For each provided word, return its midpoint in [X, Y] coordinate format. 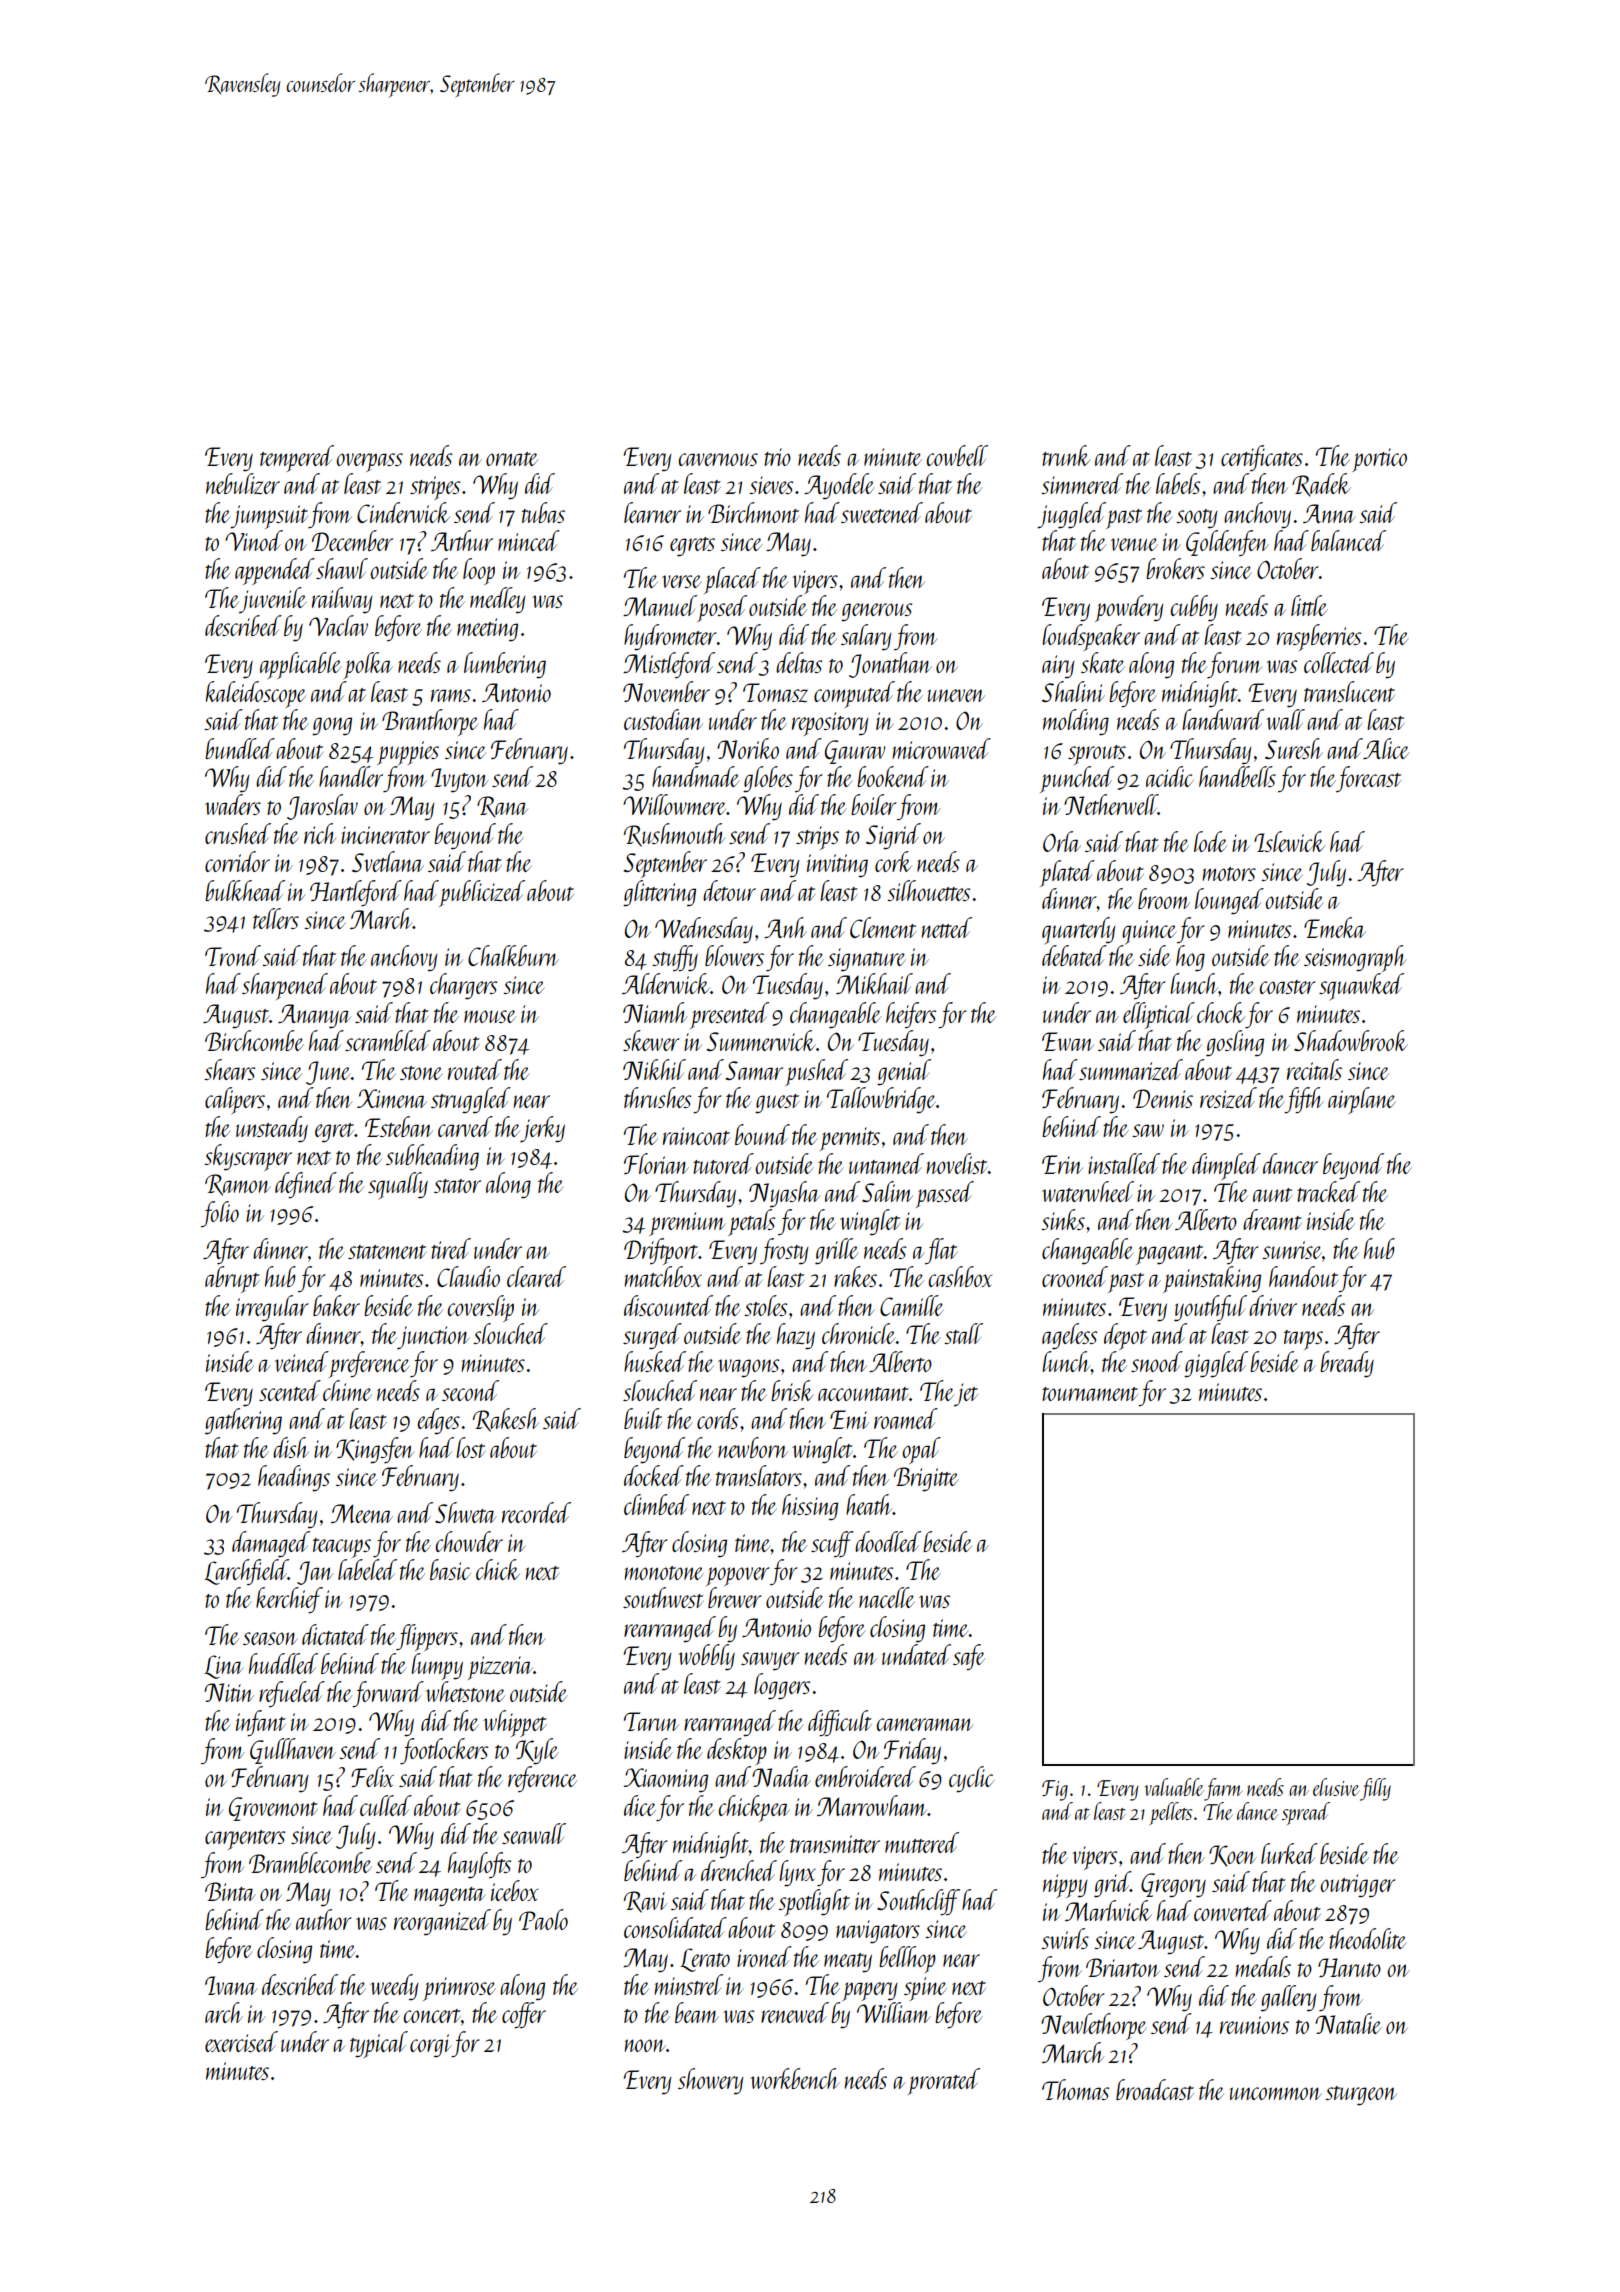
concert [432, 2016]
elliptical [1159, 1015]
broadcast [1155, 2089]
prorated [944, 2081]
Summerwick [761, 1040]
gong [332, 726]
